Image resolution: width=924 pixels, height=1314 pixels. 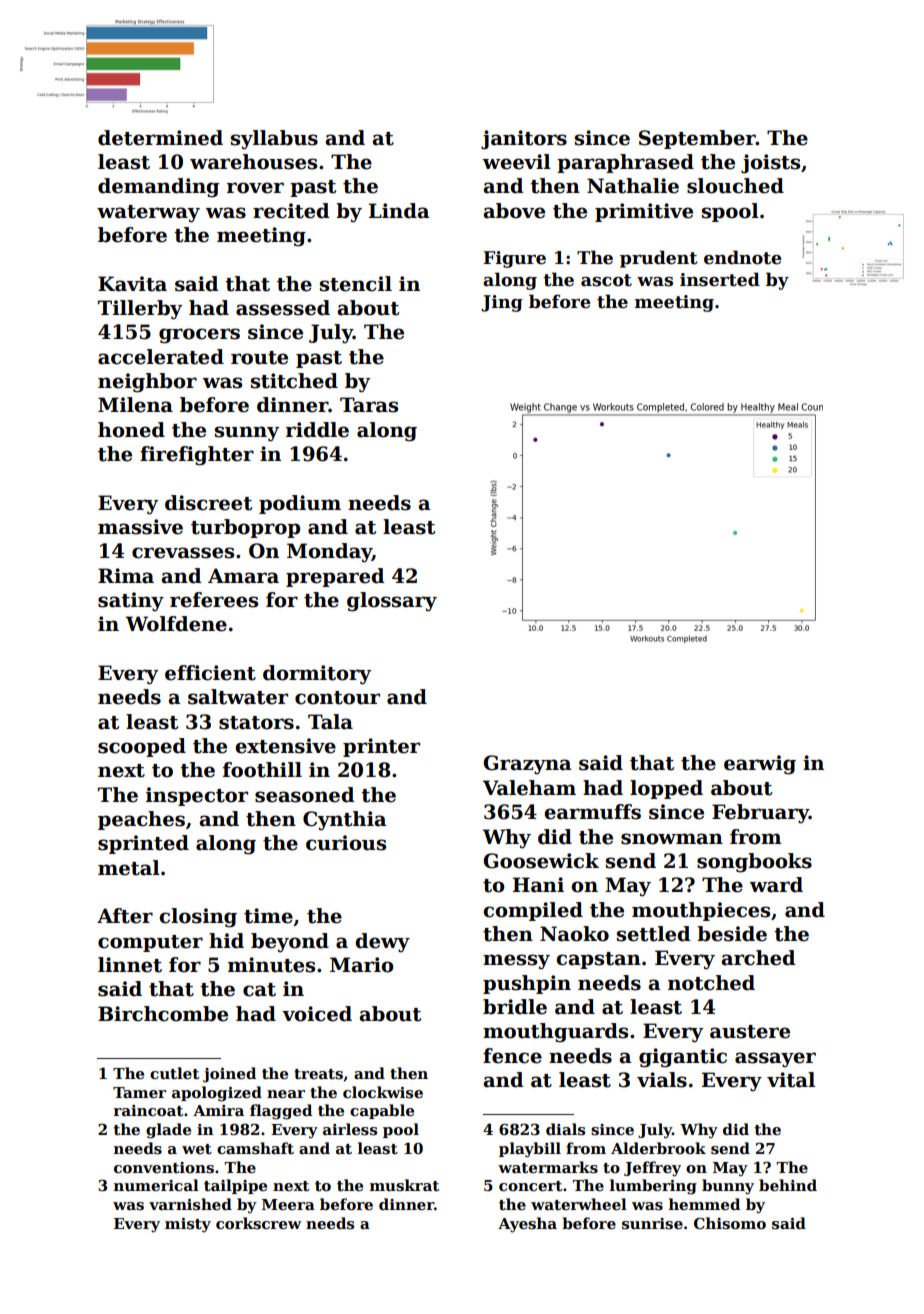 What do you see at coordinates (548, 1167) in the screenshot?
I see `watermarks` at bounding box center [548, 1167].
